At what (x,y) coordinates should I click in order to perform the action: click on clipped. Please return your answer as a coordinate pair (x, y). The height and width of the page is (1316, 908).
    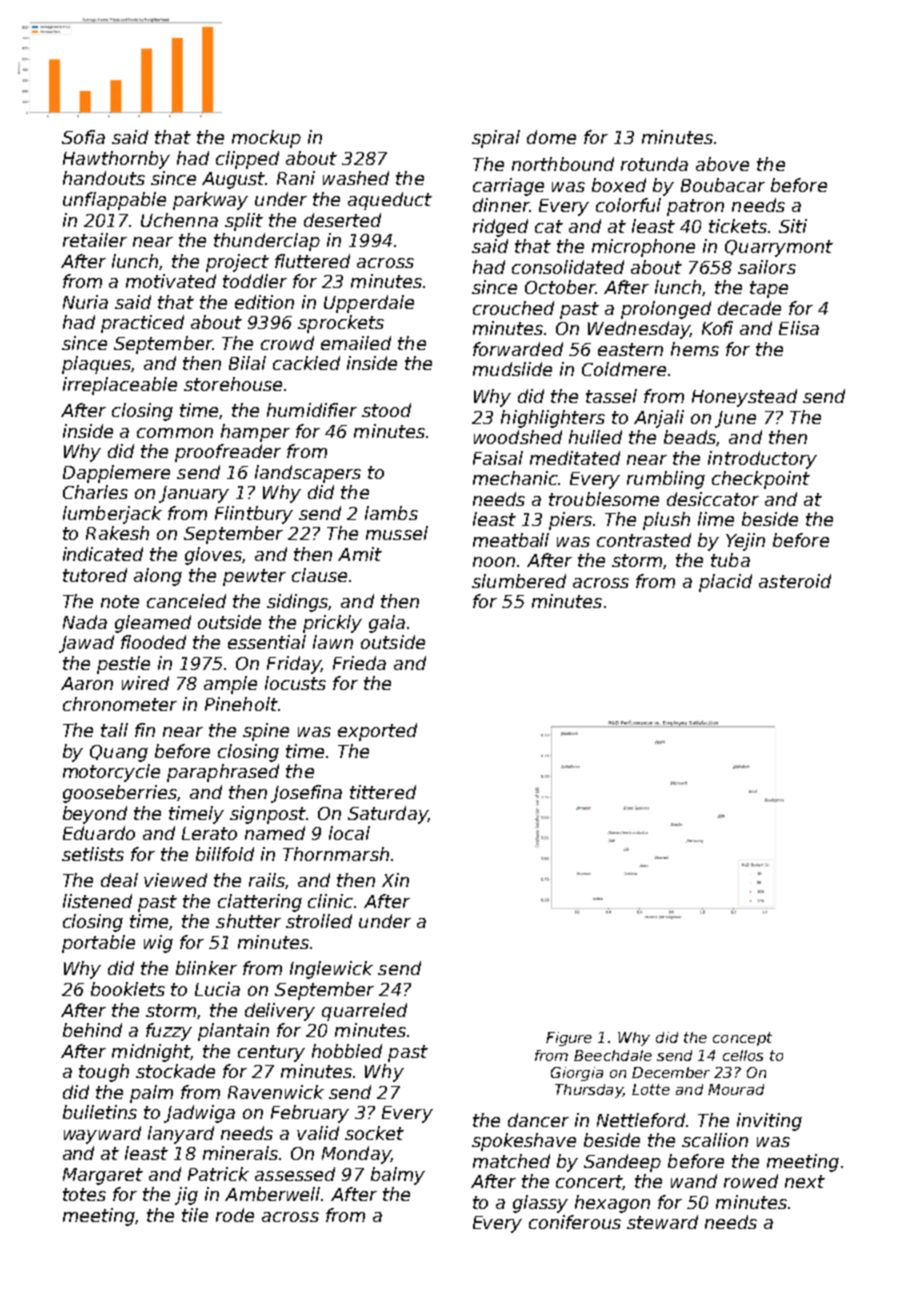
    Looking at the image, I should click on (247, 160).
